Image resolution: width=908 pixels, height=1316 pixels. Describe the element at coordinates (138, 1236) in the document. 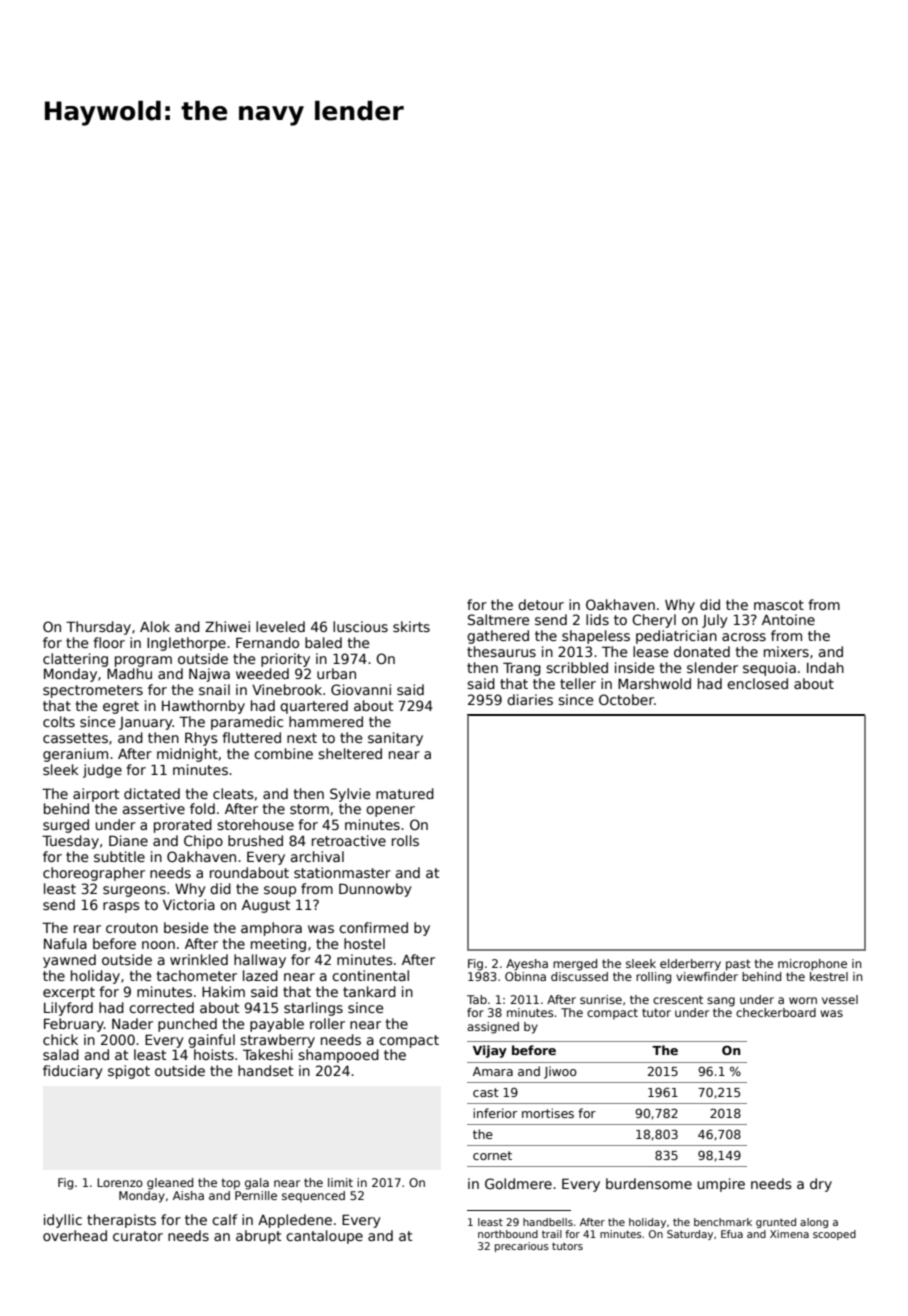

I see `curator` at that location.
